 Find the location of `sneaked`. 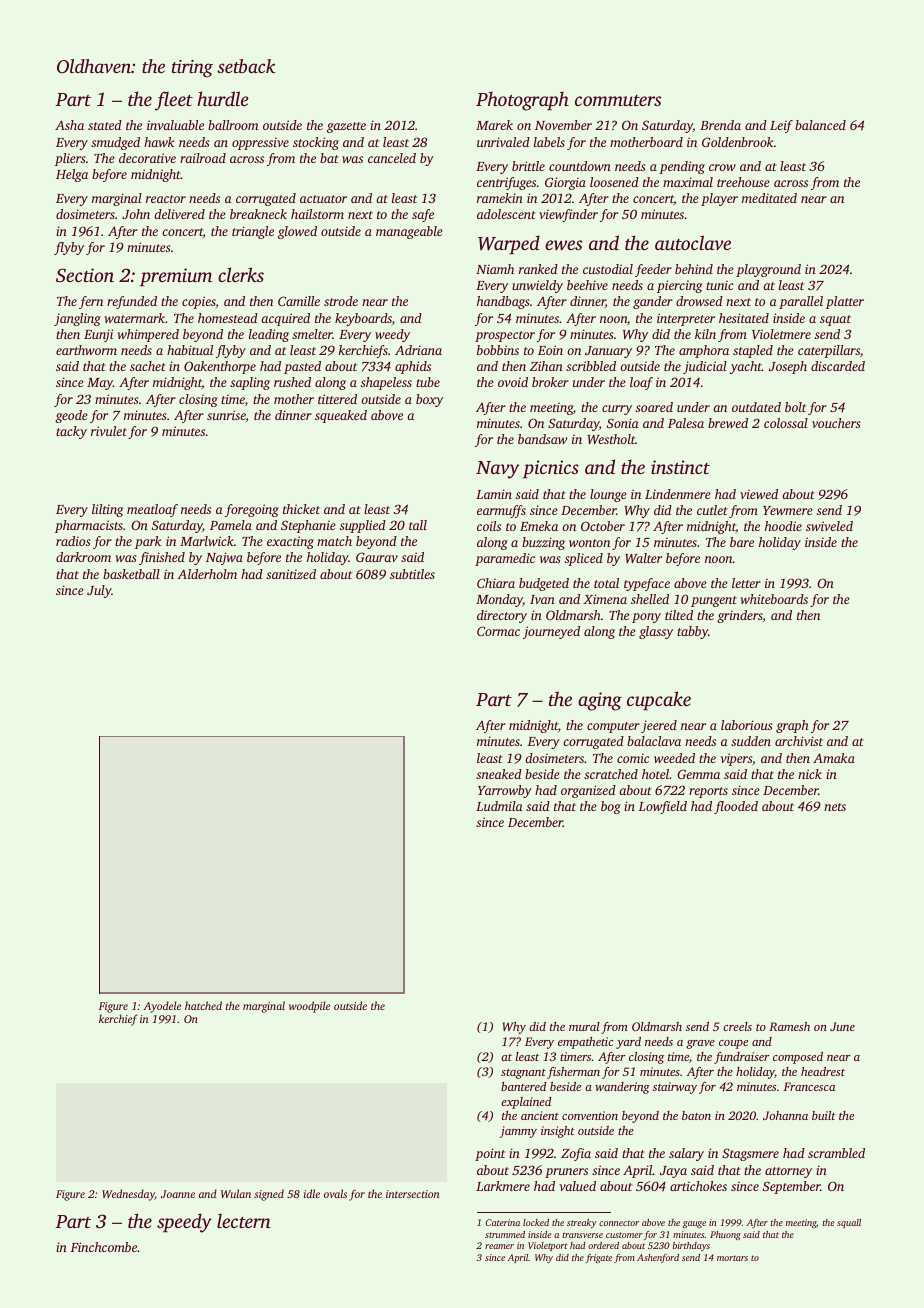

sneaked is located at coordinates (499, 774).
